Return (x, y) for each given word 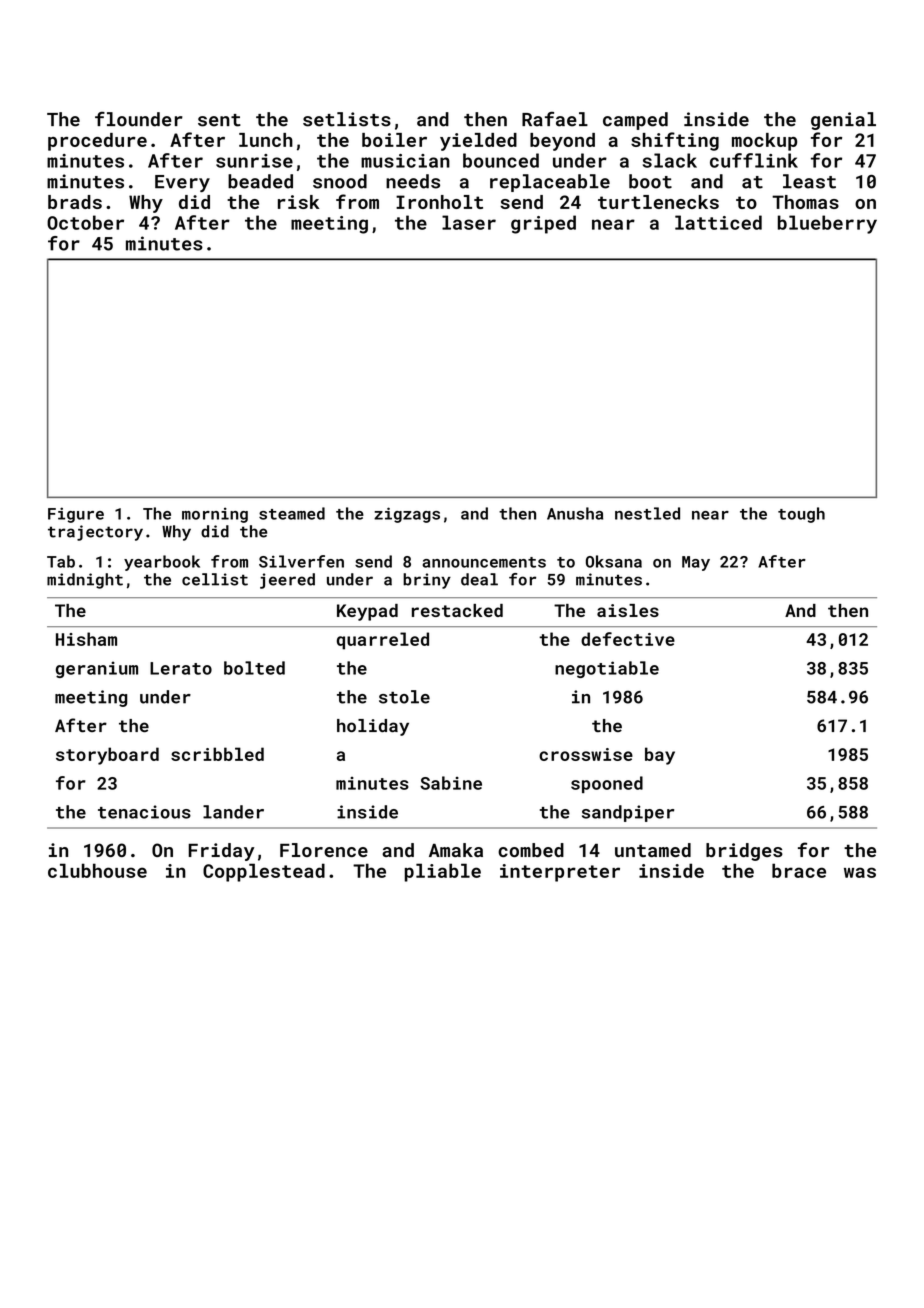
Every (182, 183)
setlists (347, 119)
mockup (764, 142)
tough (801, 515)
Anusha (575, 513)
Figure (76, 515)
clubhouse (97, 870)
